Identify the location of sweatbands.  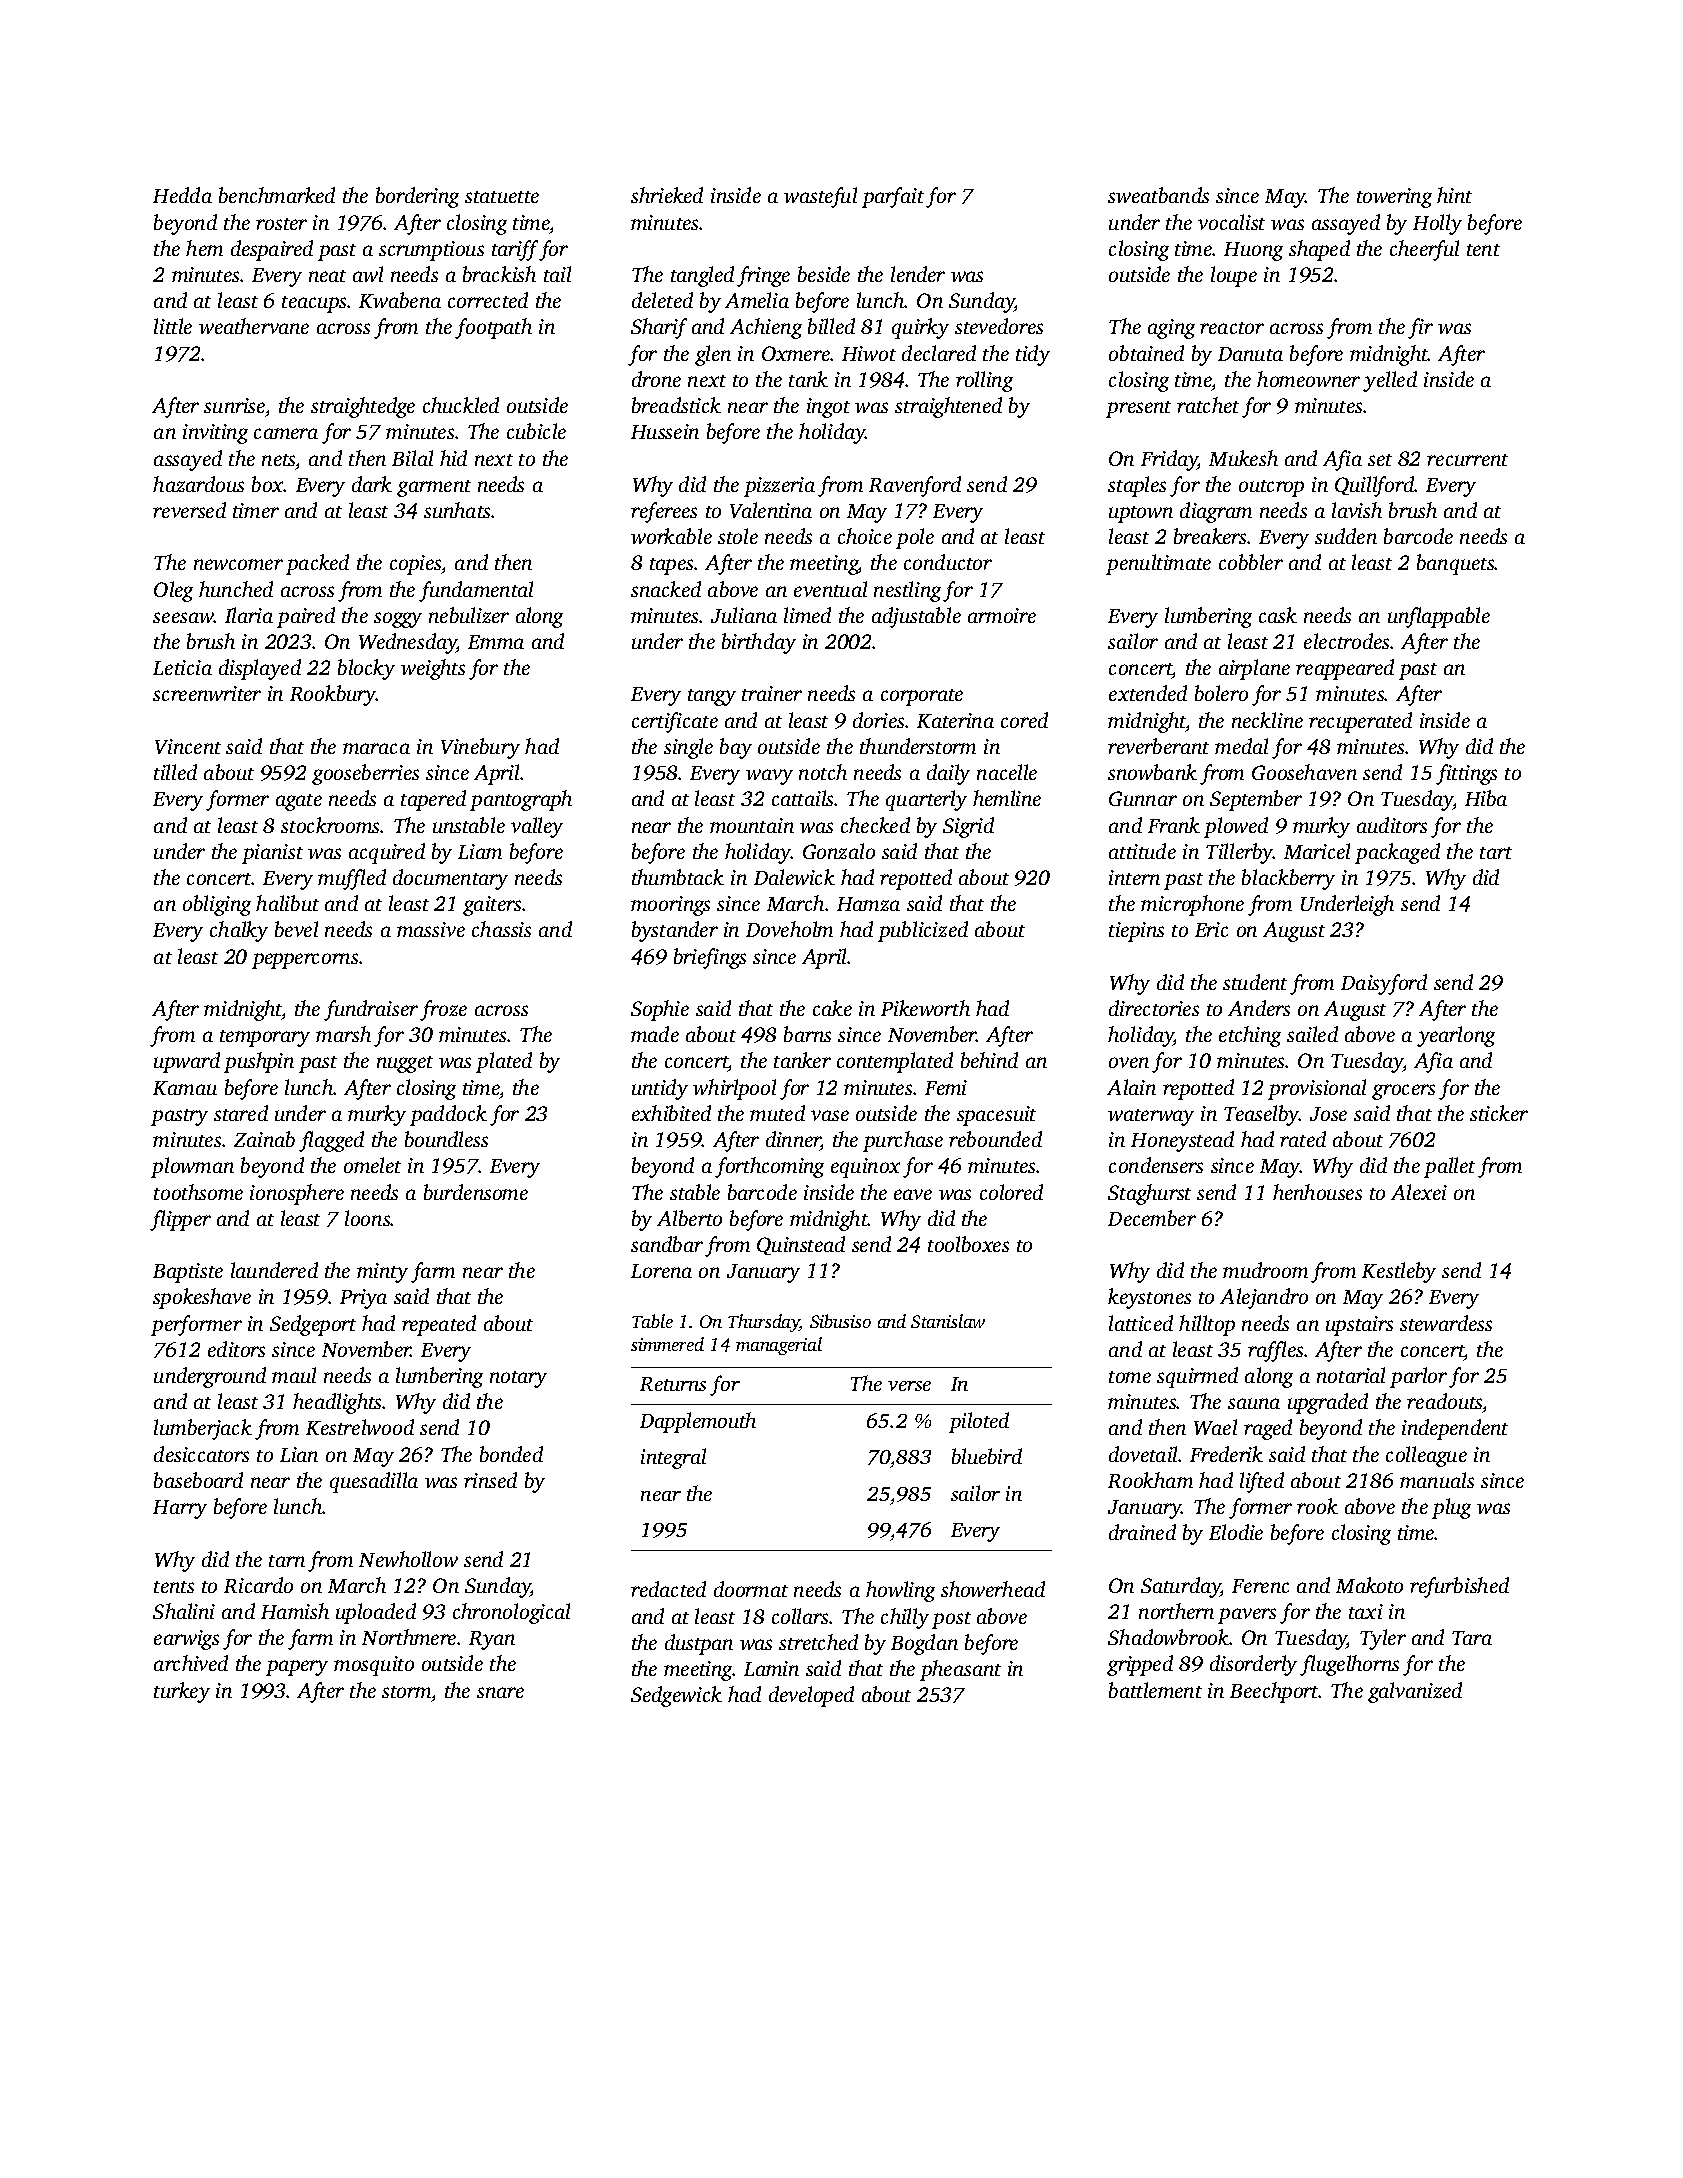
(1158, 195).
